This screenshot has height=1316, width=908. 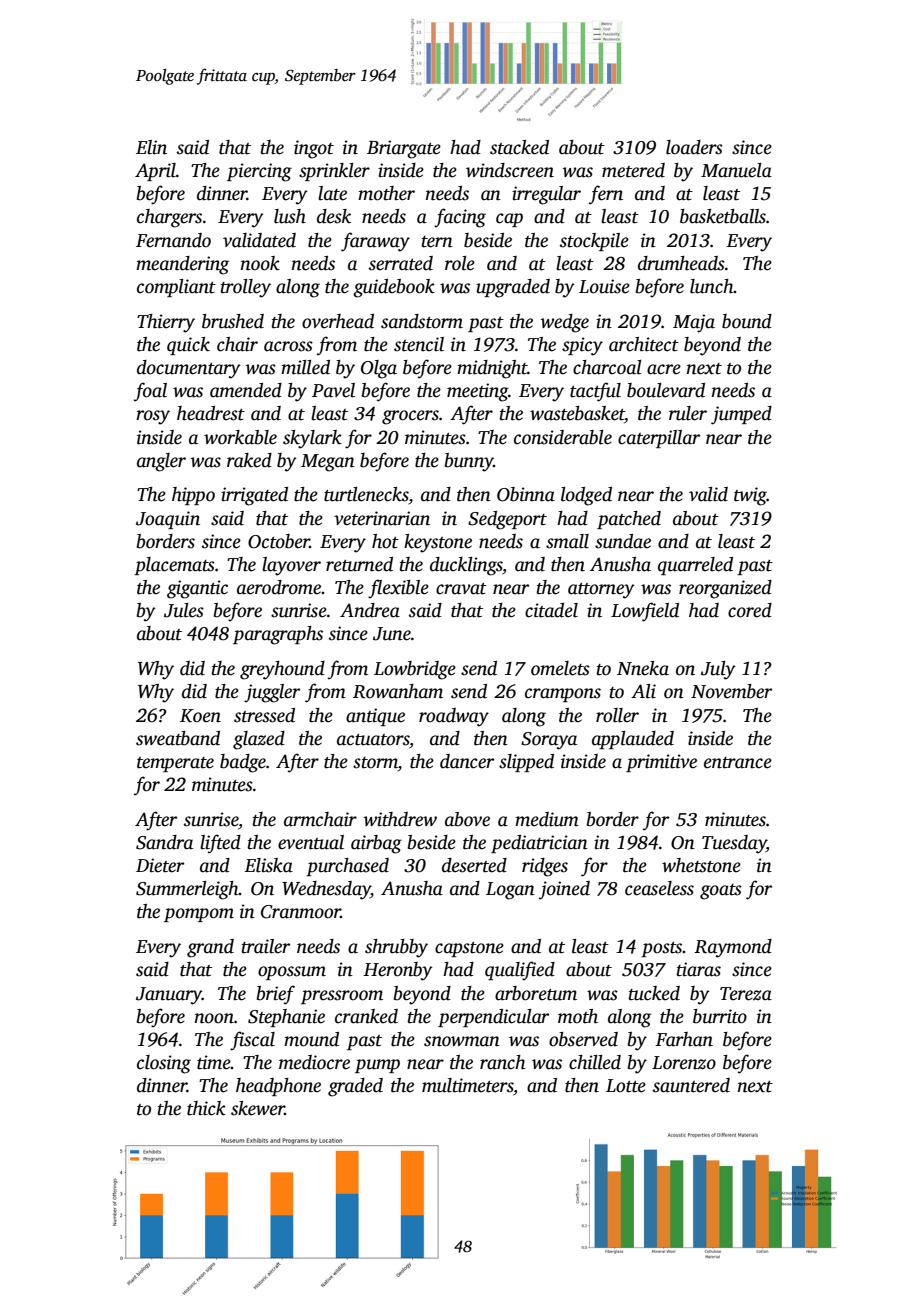 I want to click on arboretum, so click(x=536, y=993).
